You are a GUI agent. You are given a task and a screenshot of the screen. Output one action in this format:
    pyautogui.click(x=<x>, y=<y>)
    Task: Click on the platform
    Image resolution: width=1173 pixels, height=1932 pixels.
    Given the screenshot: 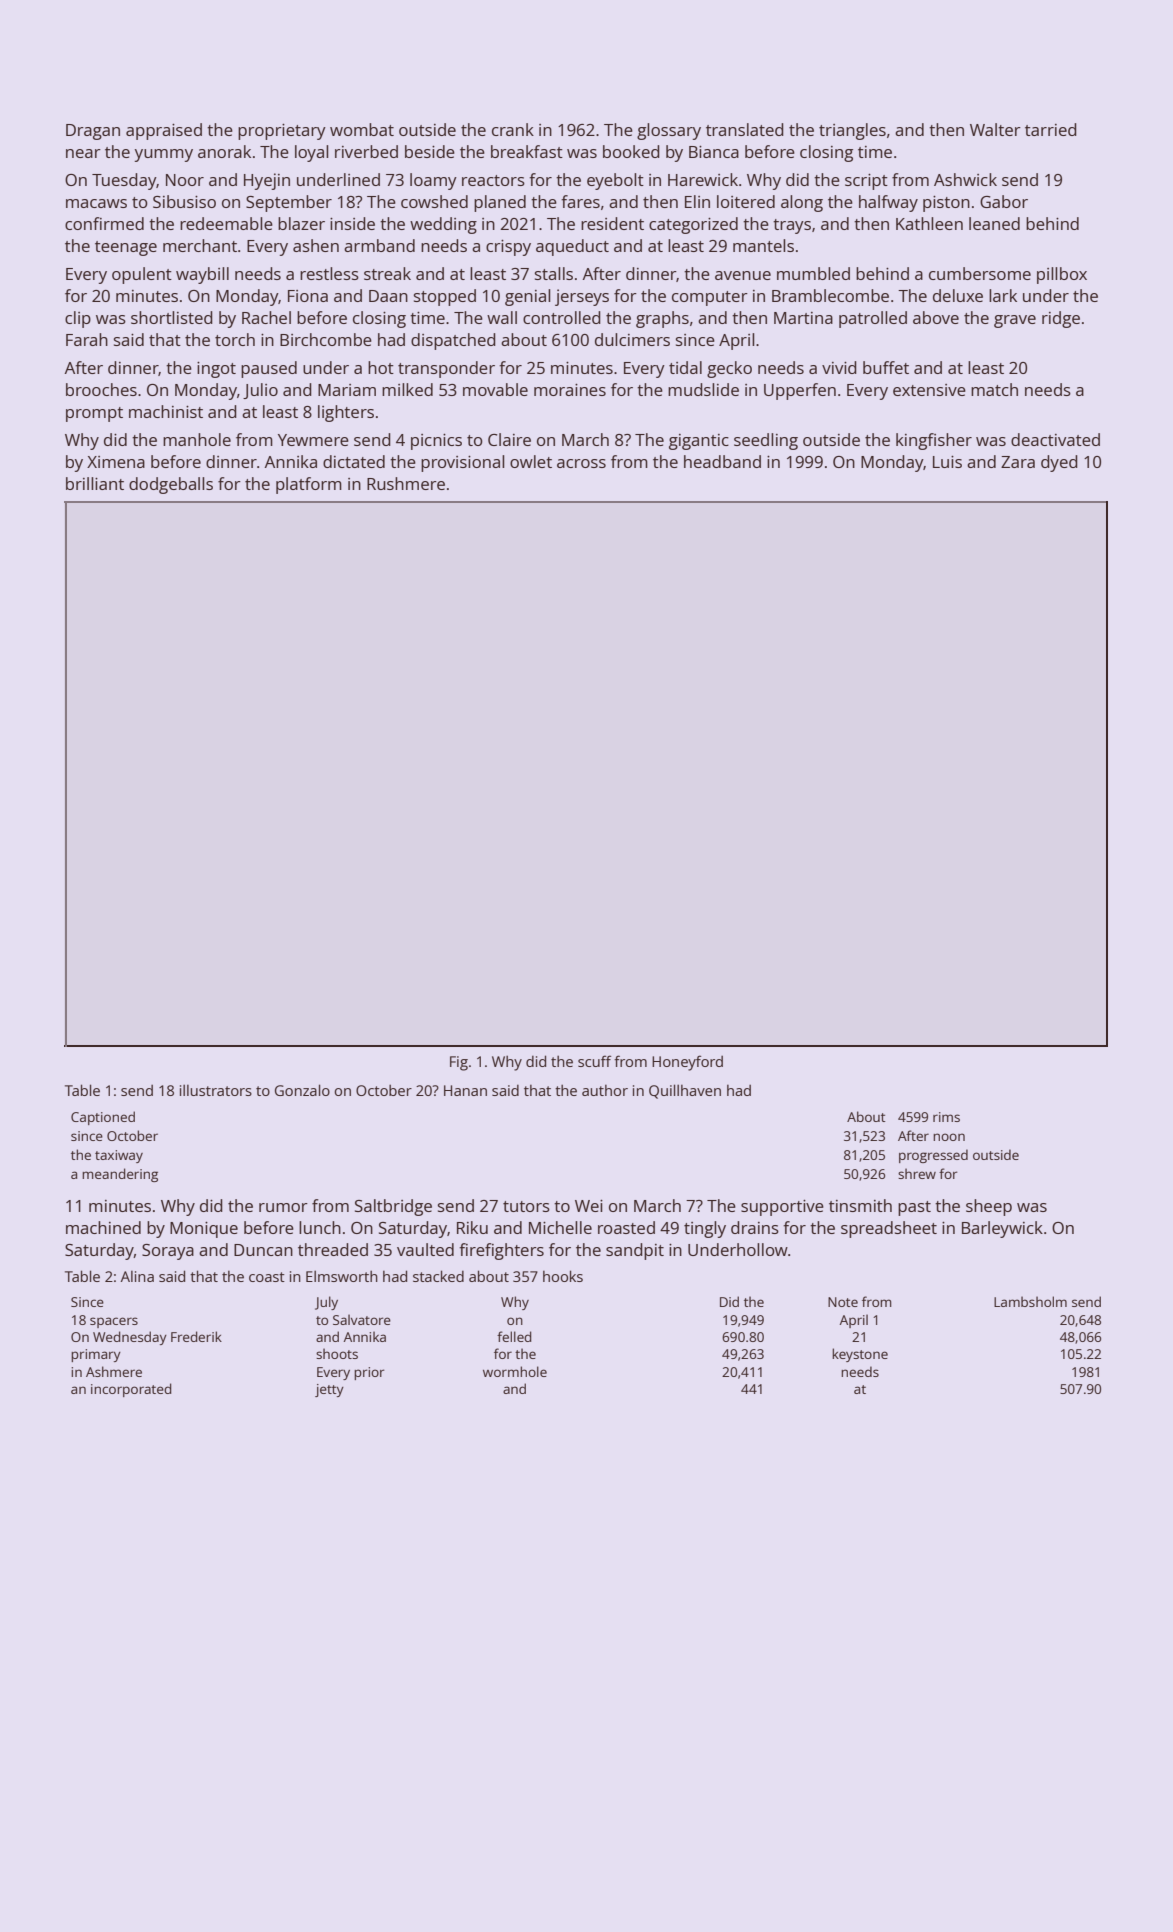 What is the action you would take?
    pyautogui.click(x=309, y=485)
